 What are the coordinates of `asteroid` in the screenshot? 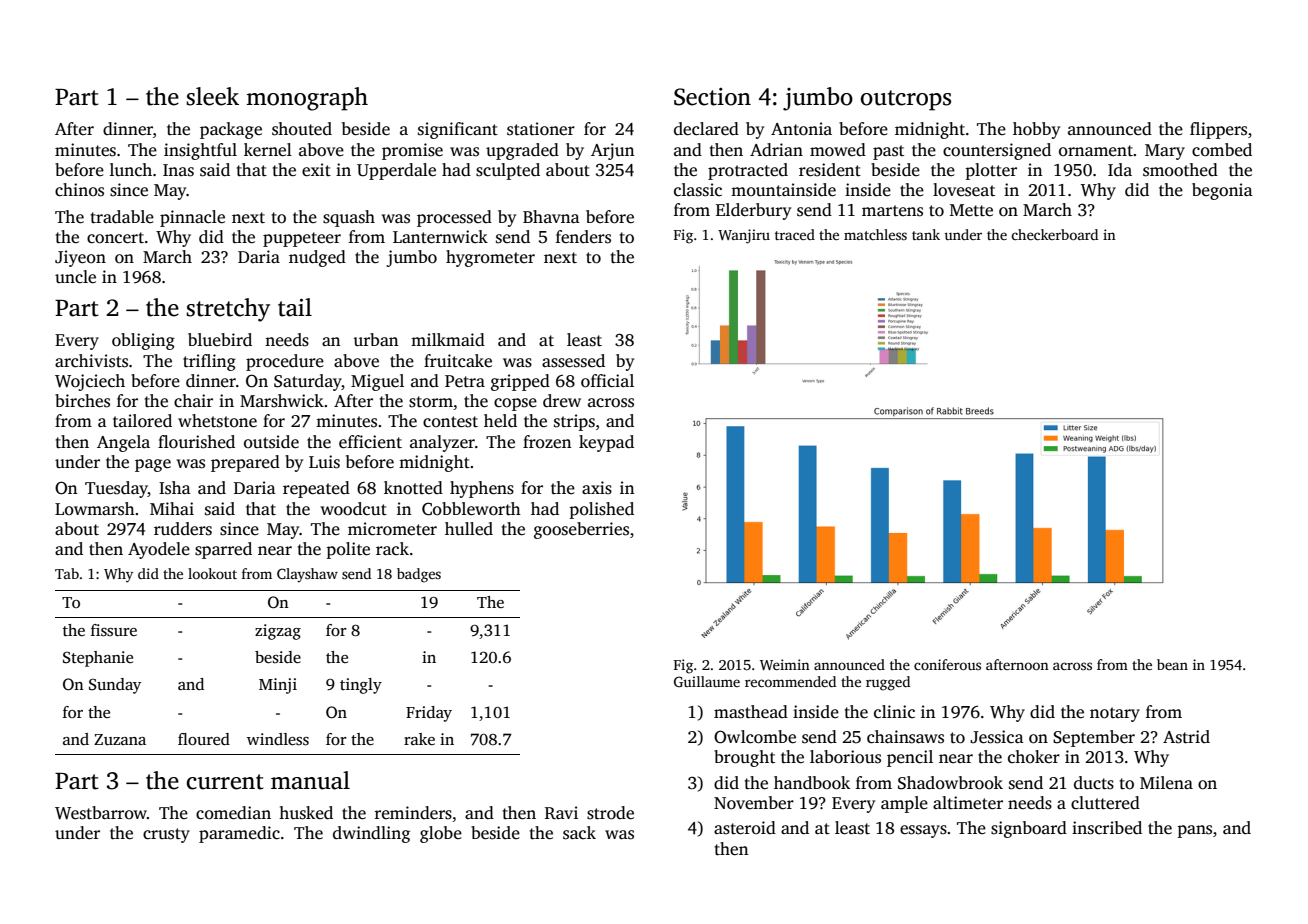 It's located at (745, 828).
